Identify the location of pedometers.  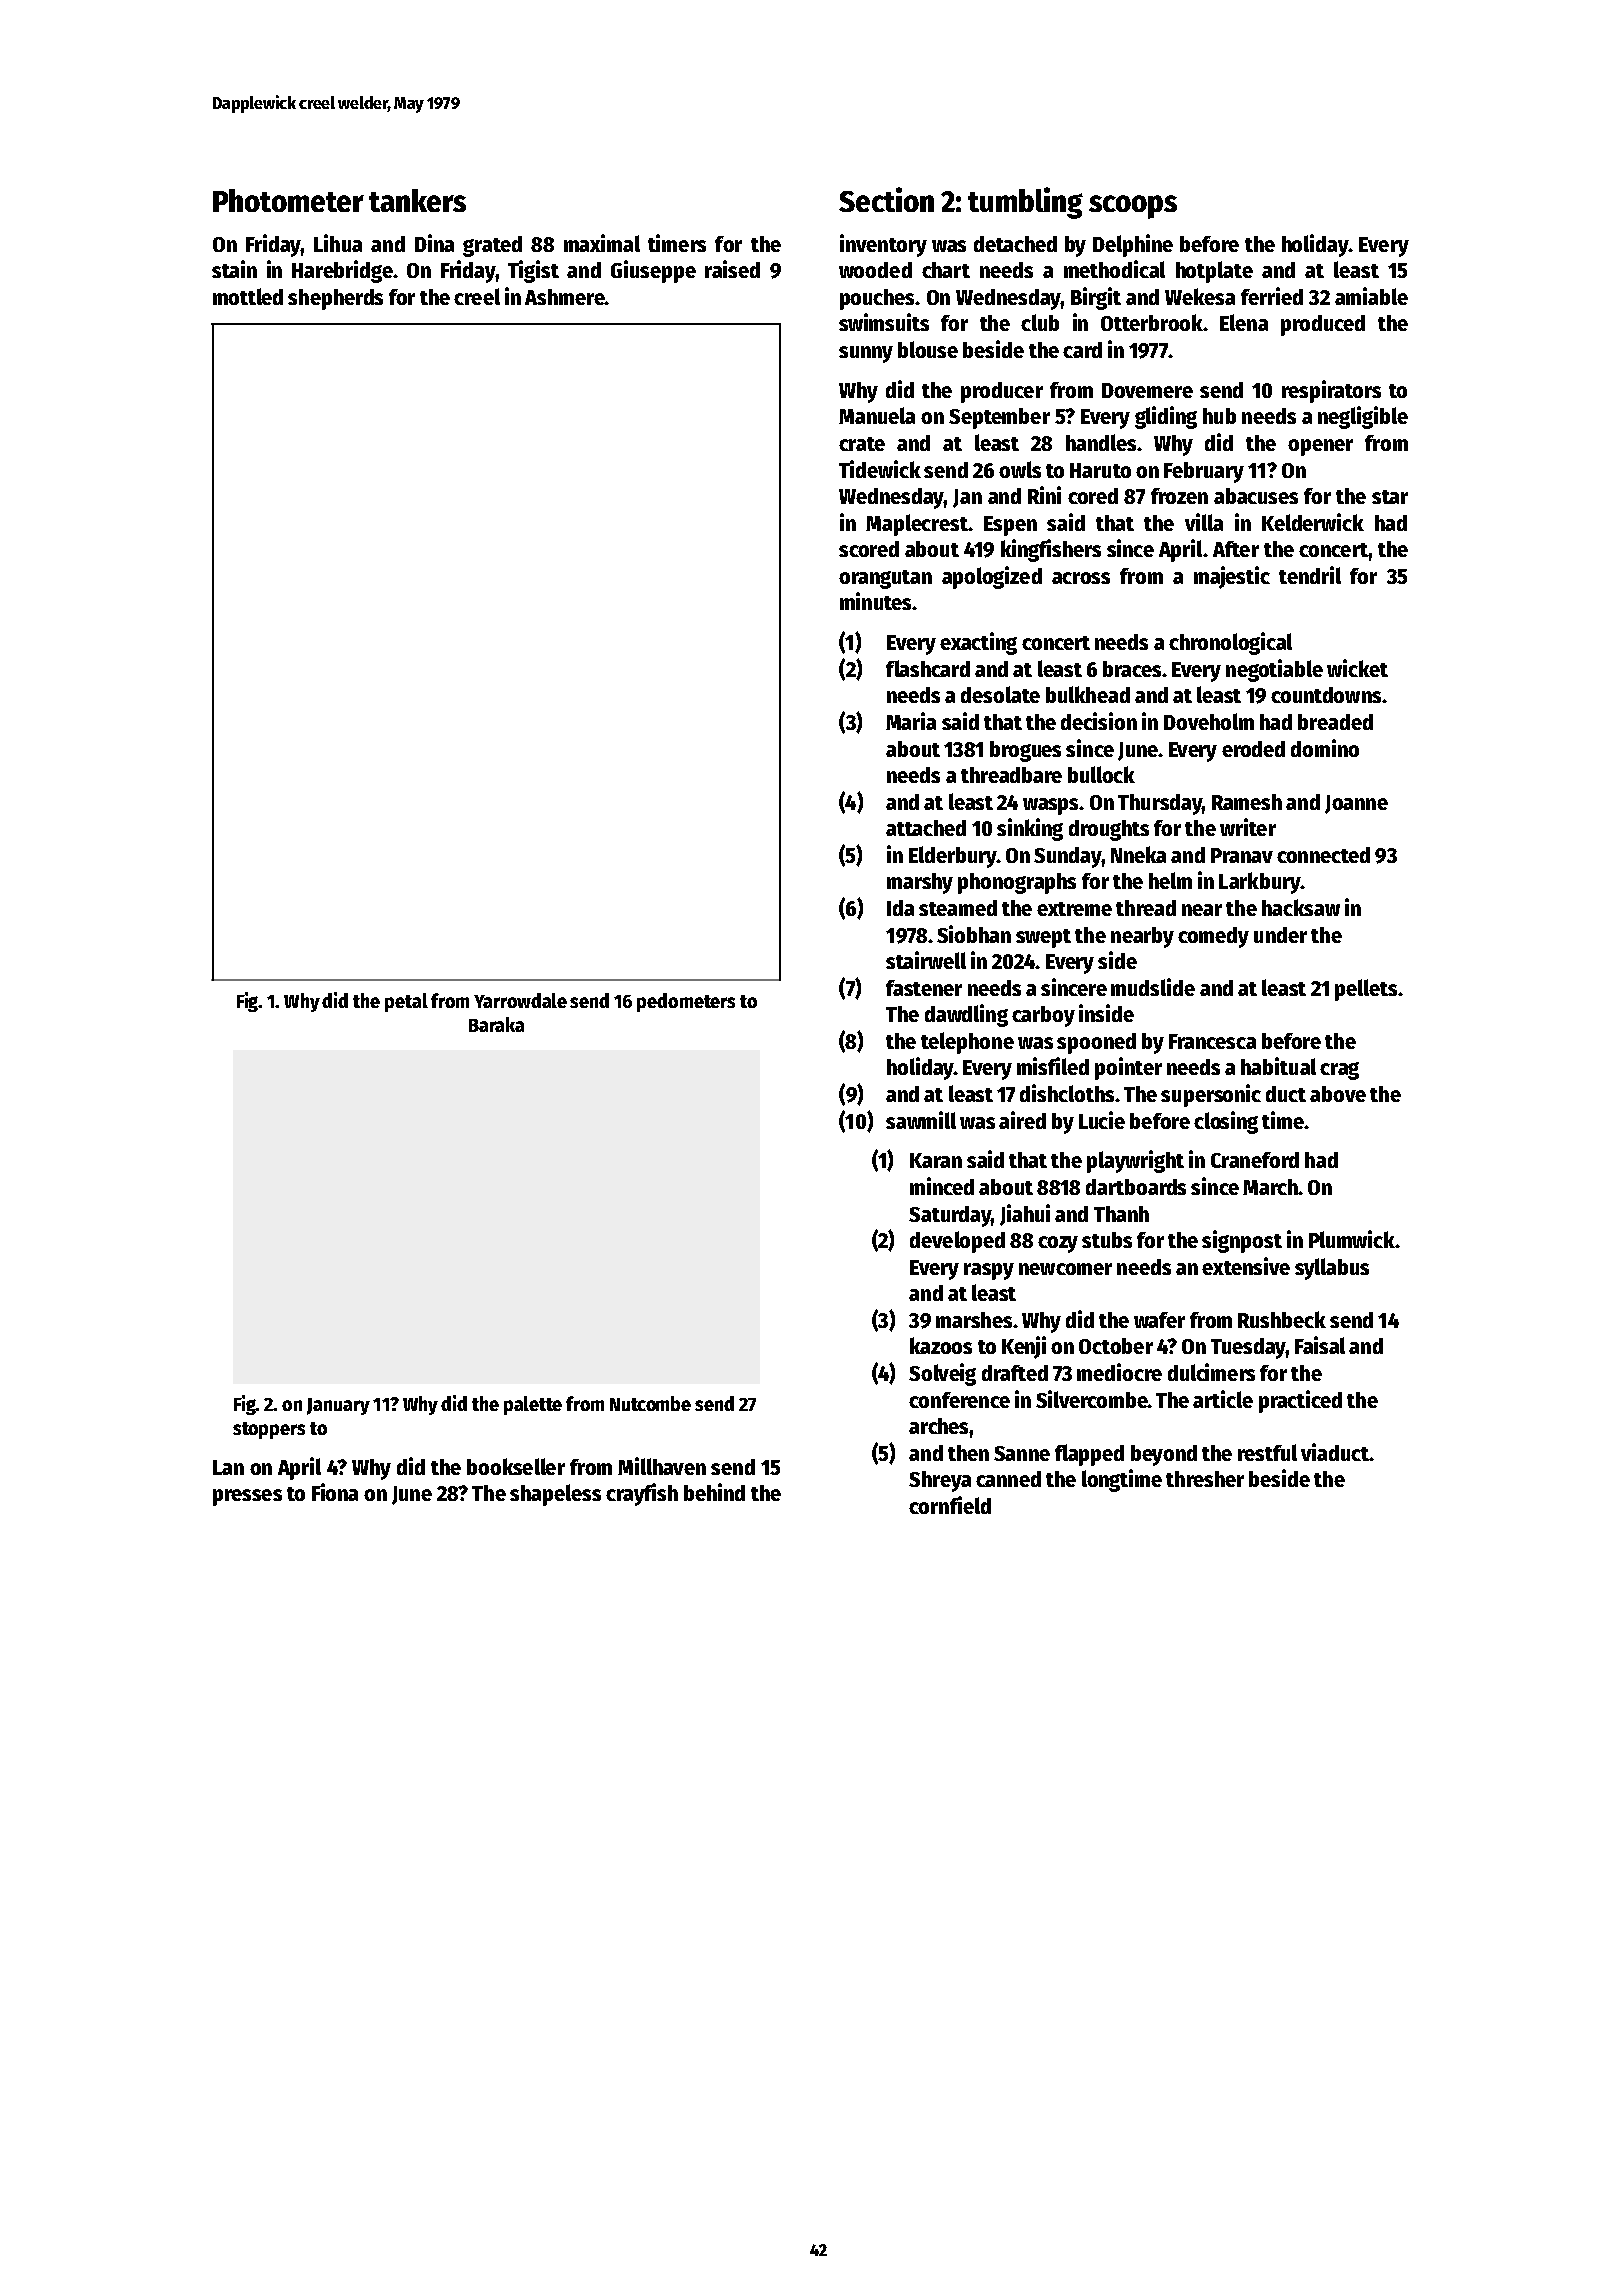
(686, 1002).
